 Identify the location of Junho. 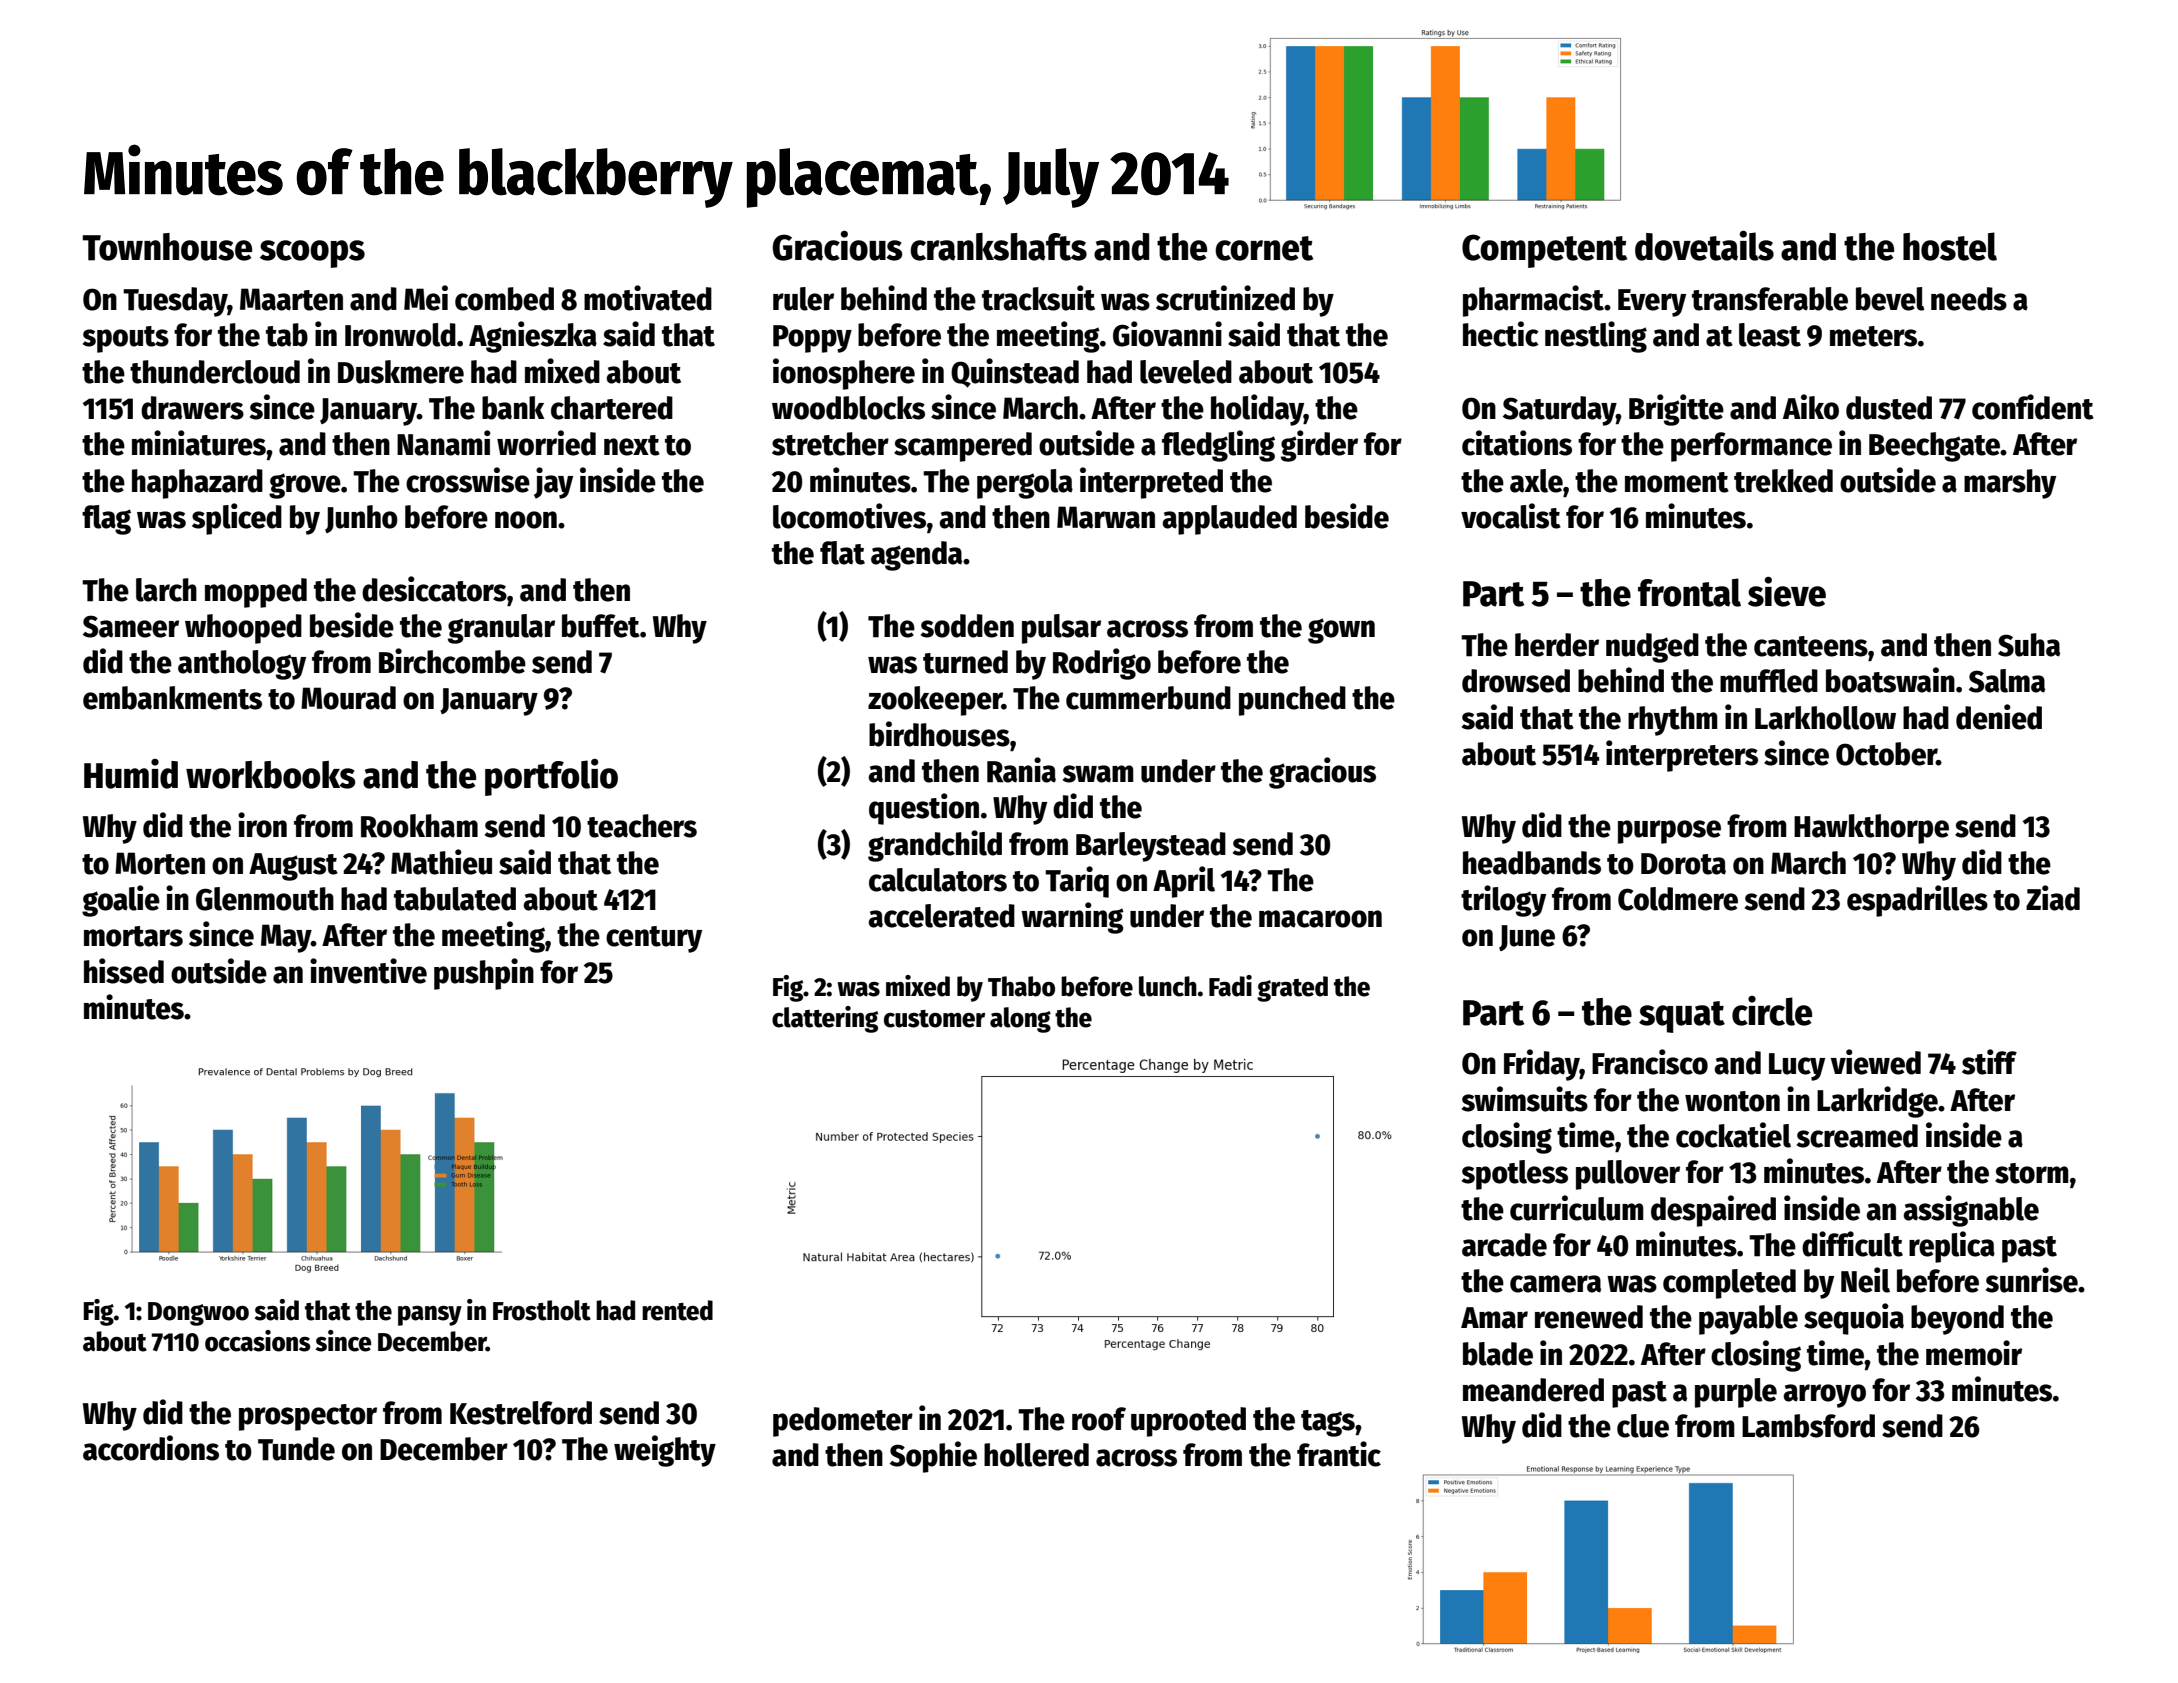
(361, 519).
